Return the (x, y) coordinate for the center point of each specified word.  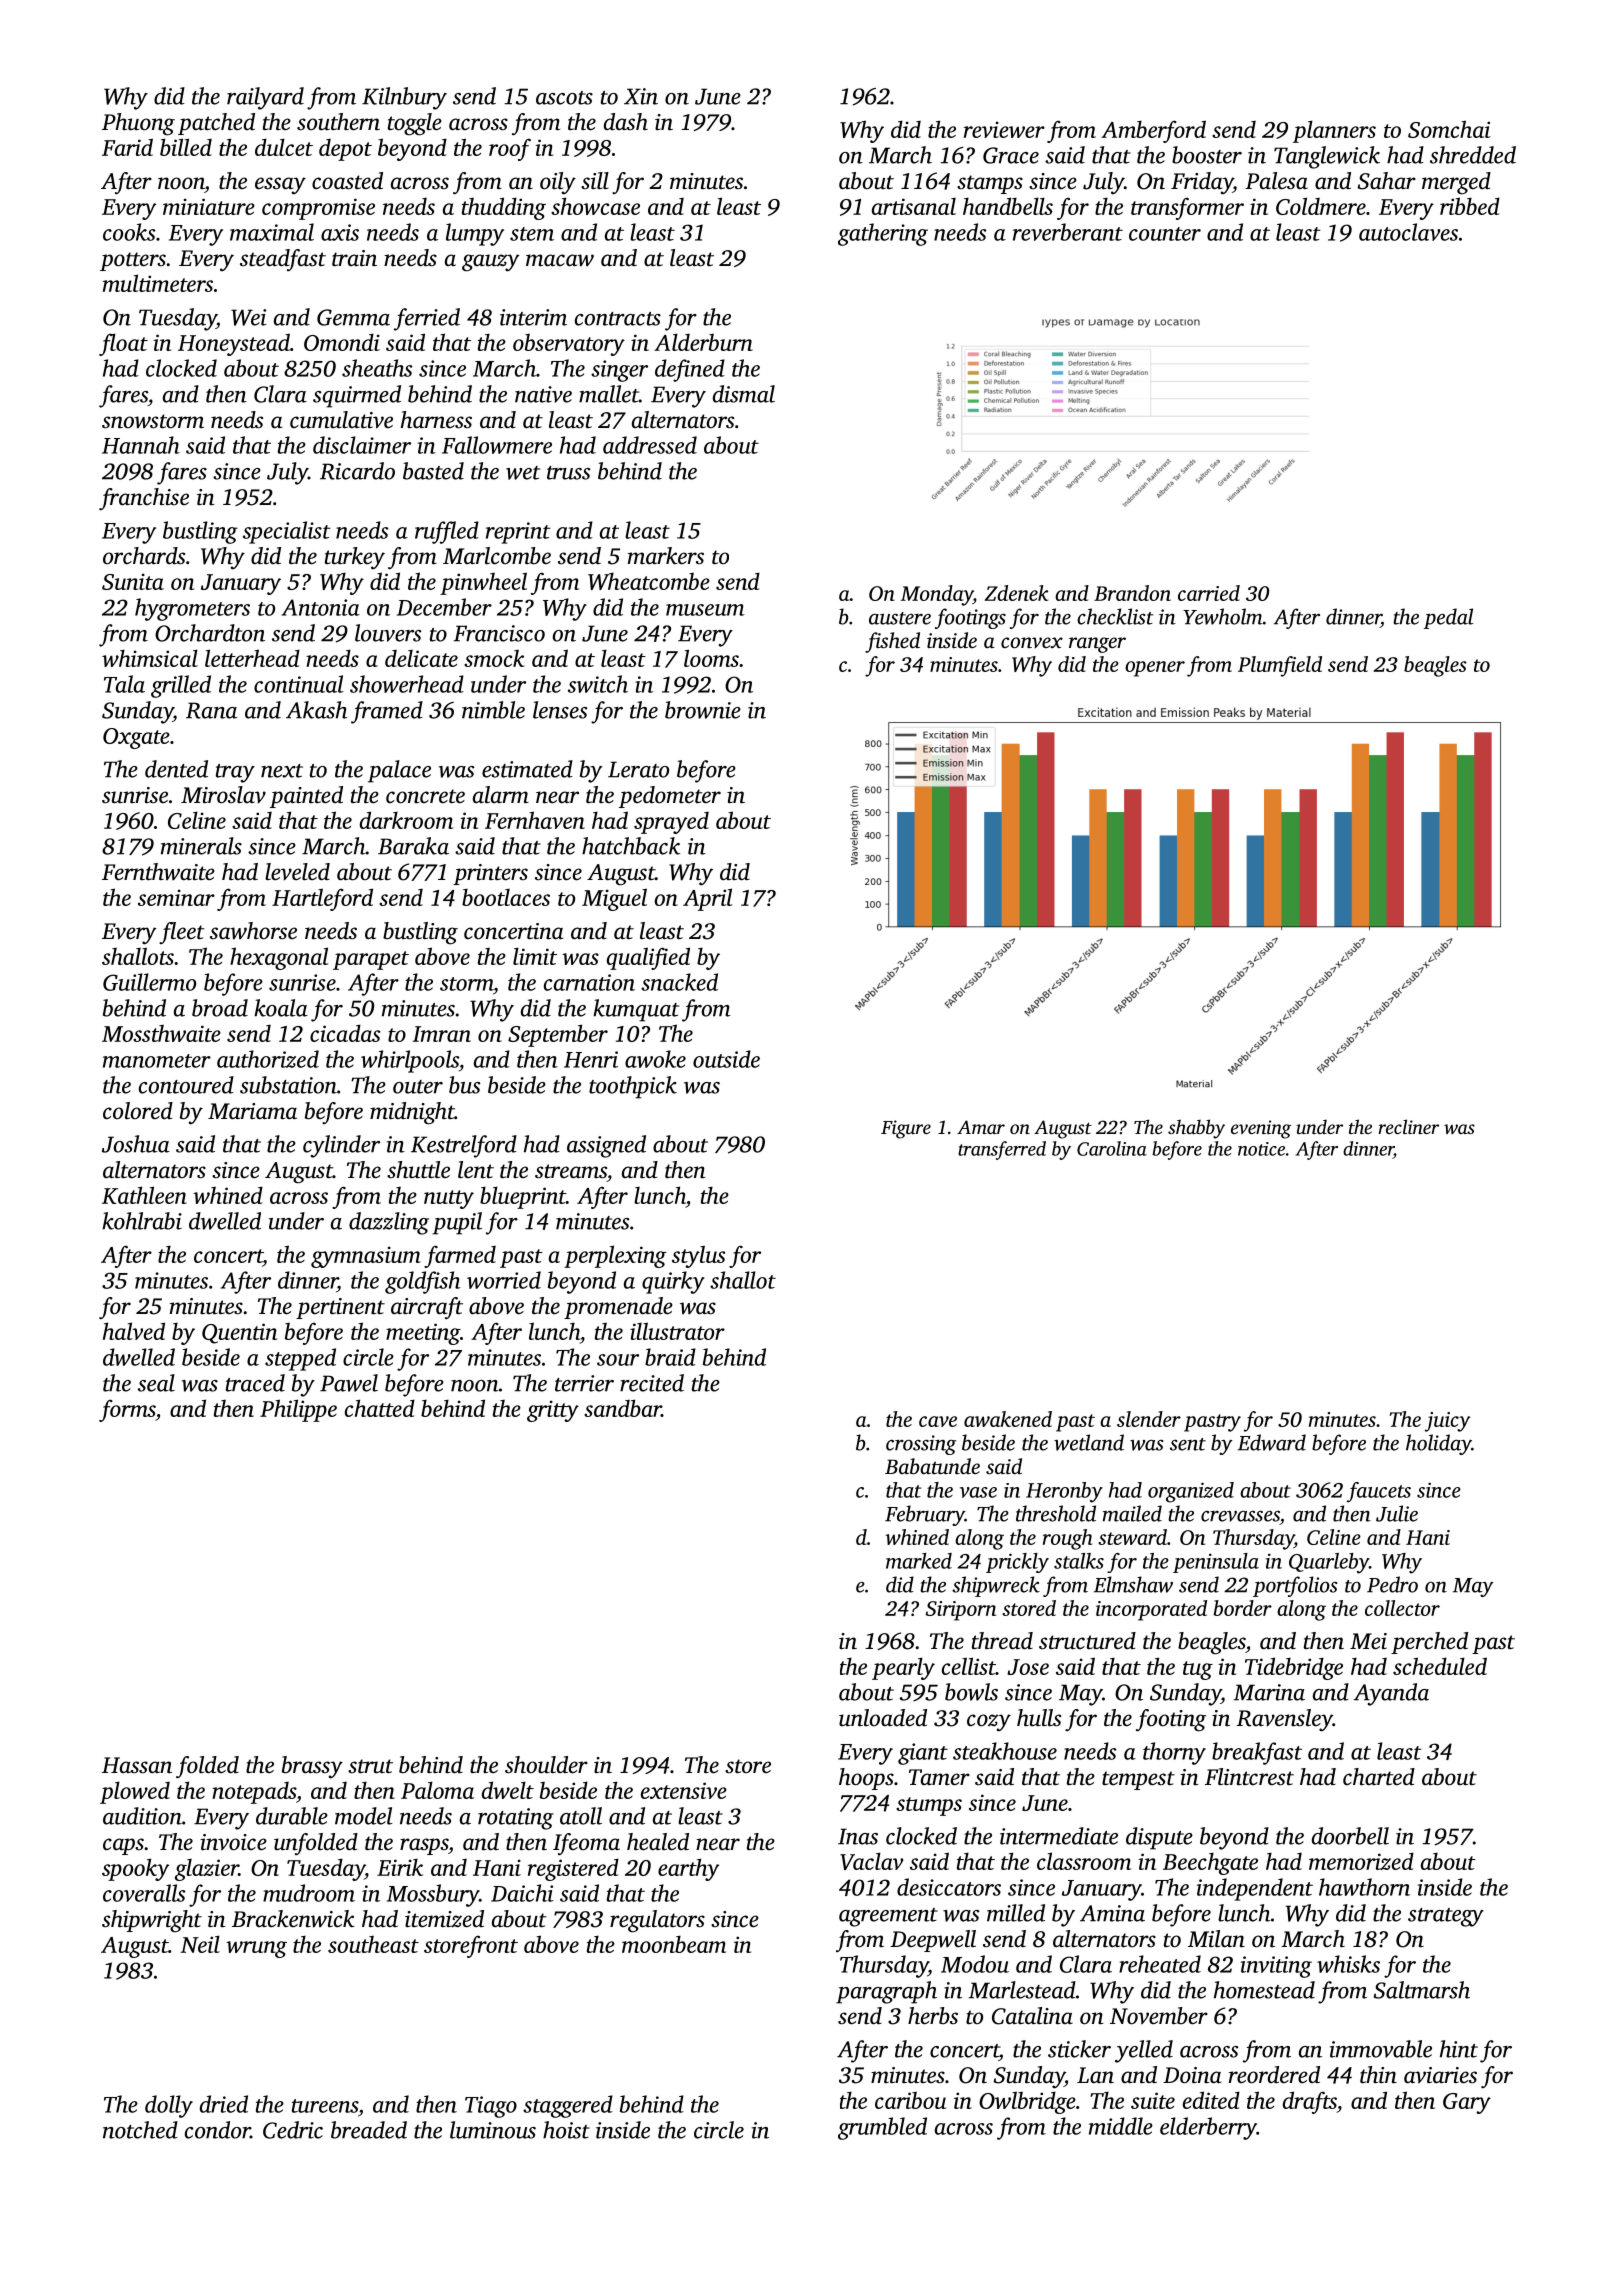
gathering (883, 234)
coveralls (144, 1893)
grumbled (882, 2128)
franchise (144, 499)
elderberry (1208, 2128)
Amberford (1153, 131)
